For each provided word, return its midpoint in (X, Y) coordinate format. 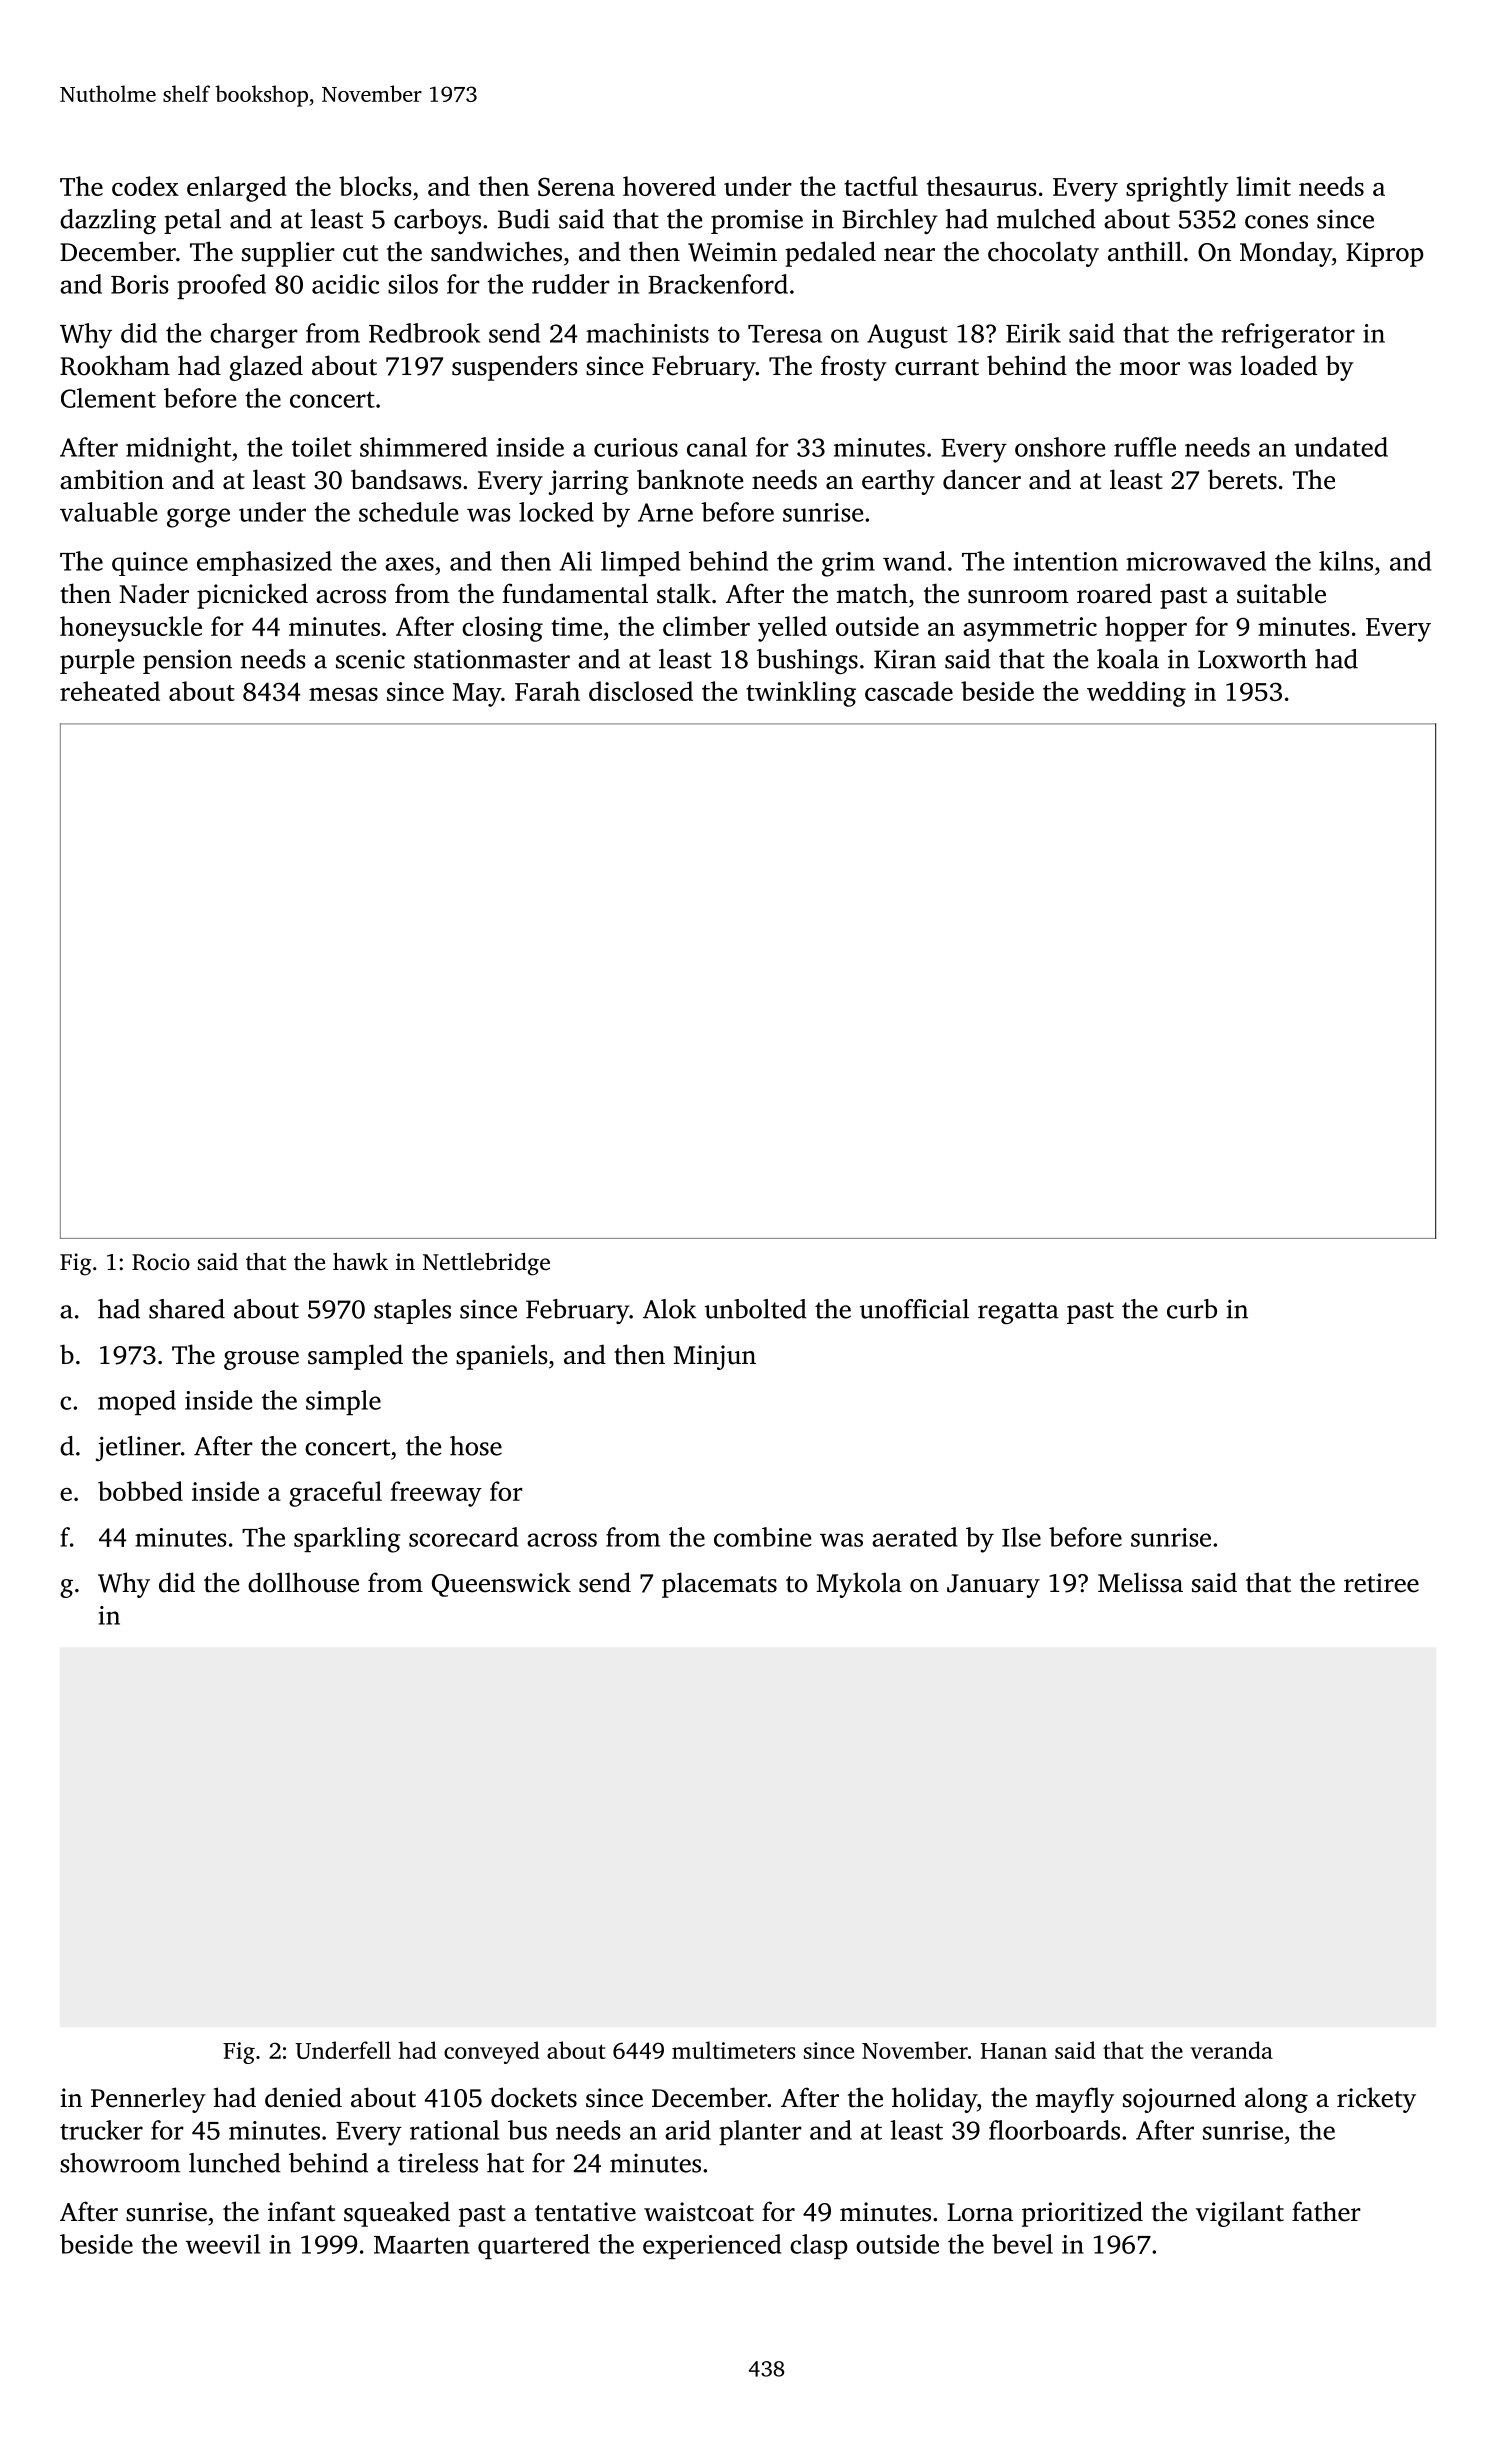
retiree (1381, 1583)
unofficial (914, 1309)
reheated (110, 691)
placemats (719, 1585)
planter (760, 2132)
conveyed (492, 2052)
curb (1192, 1309)
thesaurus (982, 186)
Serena (576, 186)
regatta (1018, 1313)
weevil (223, 2244)
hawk (360, 1261)
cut (360, 253)
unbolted (756, 1309)
